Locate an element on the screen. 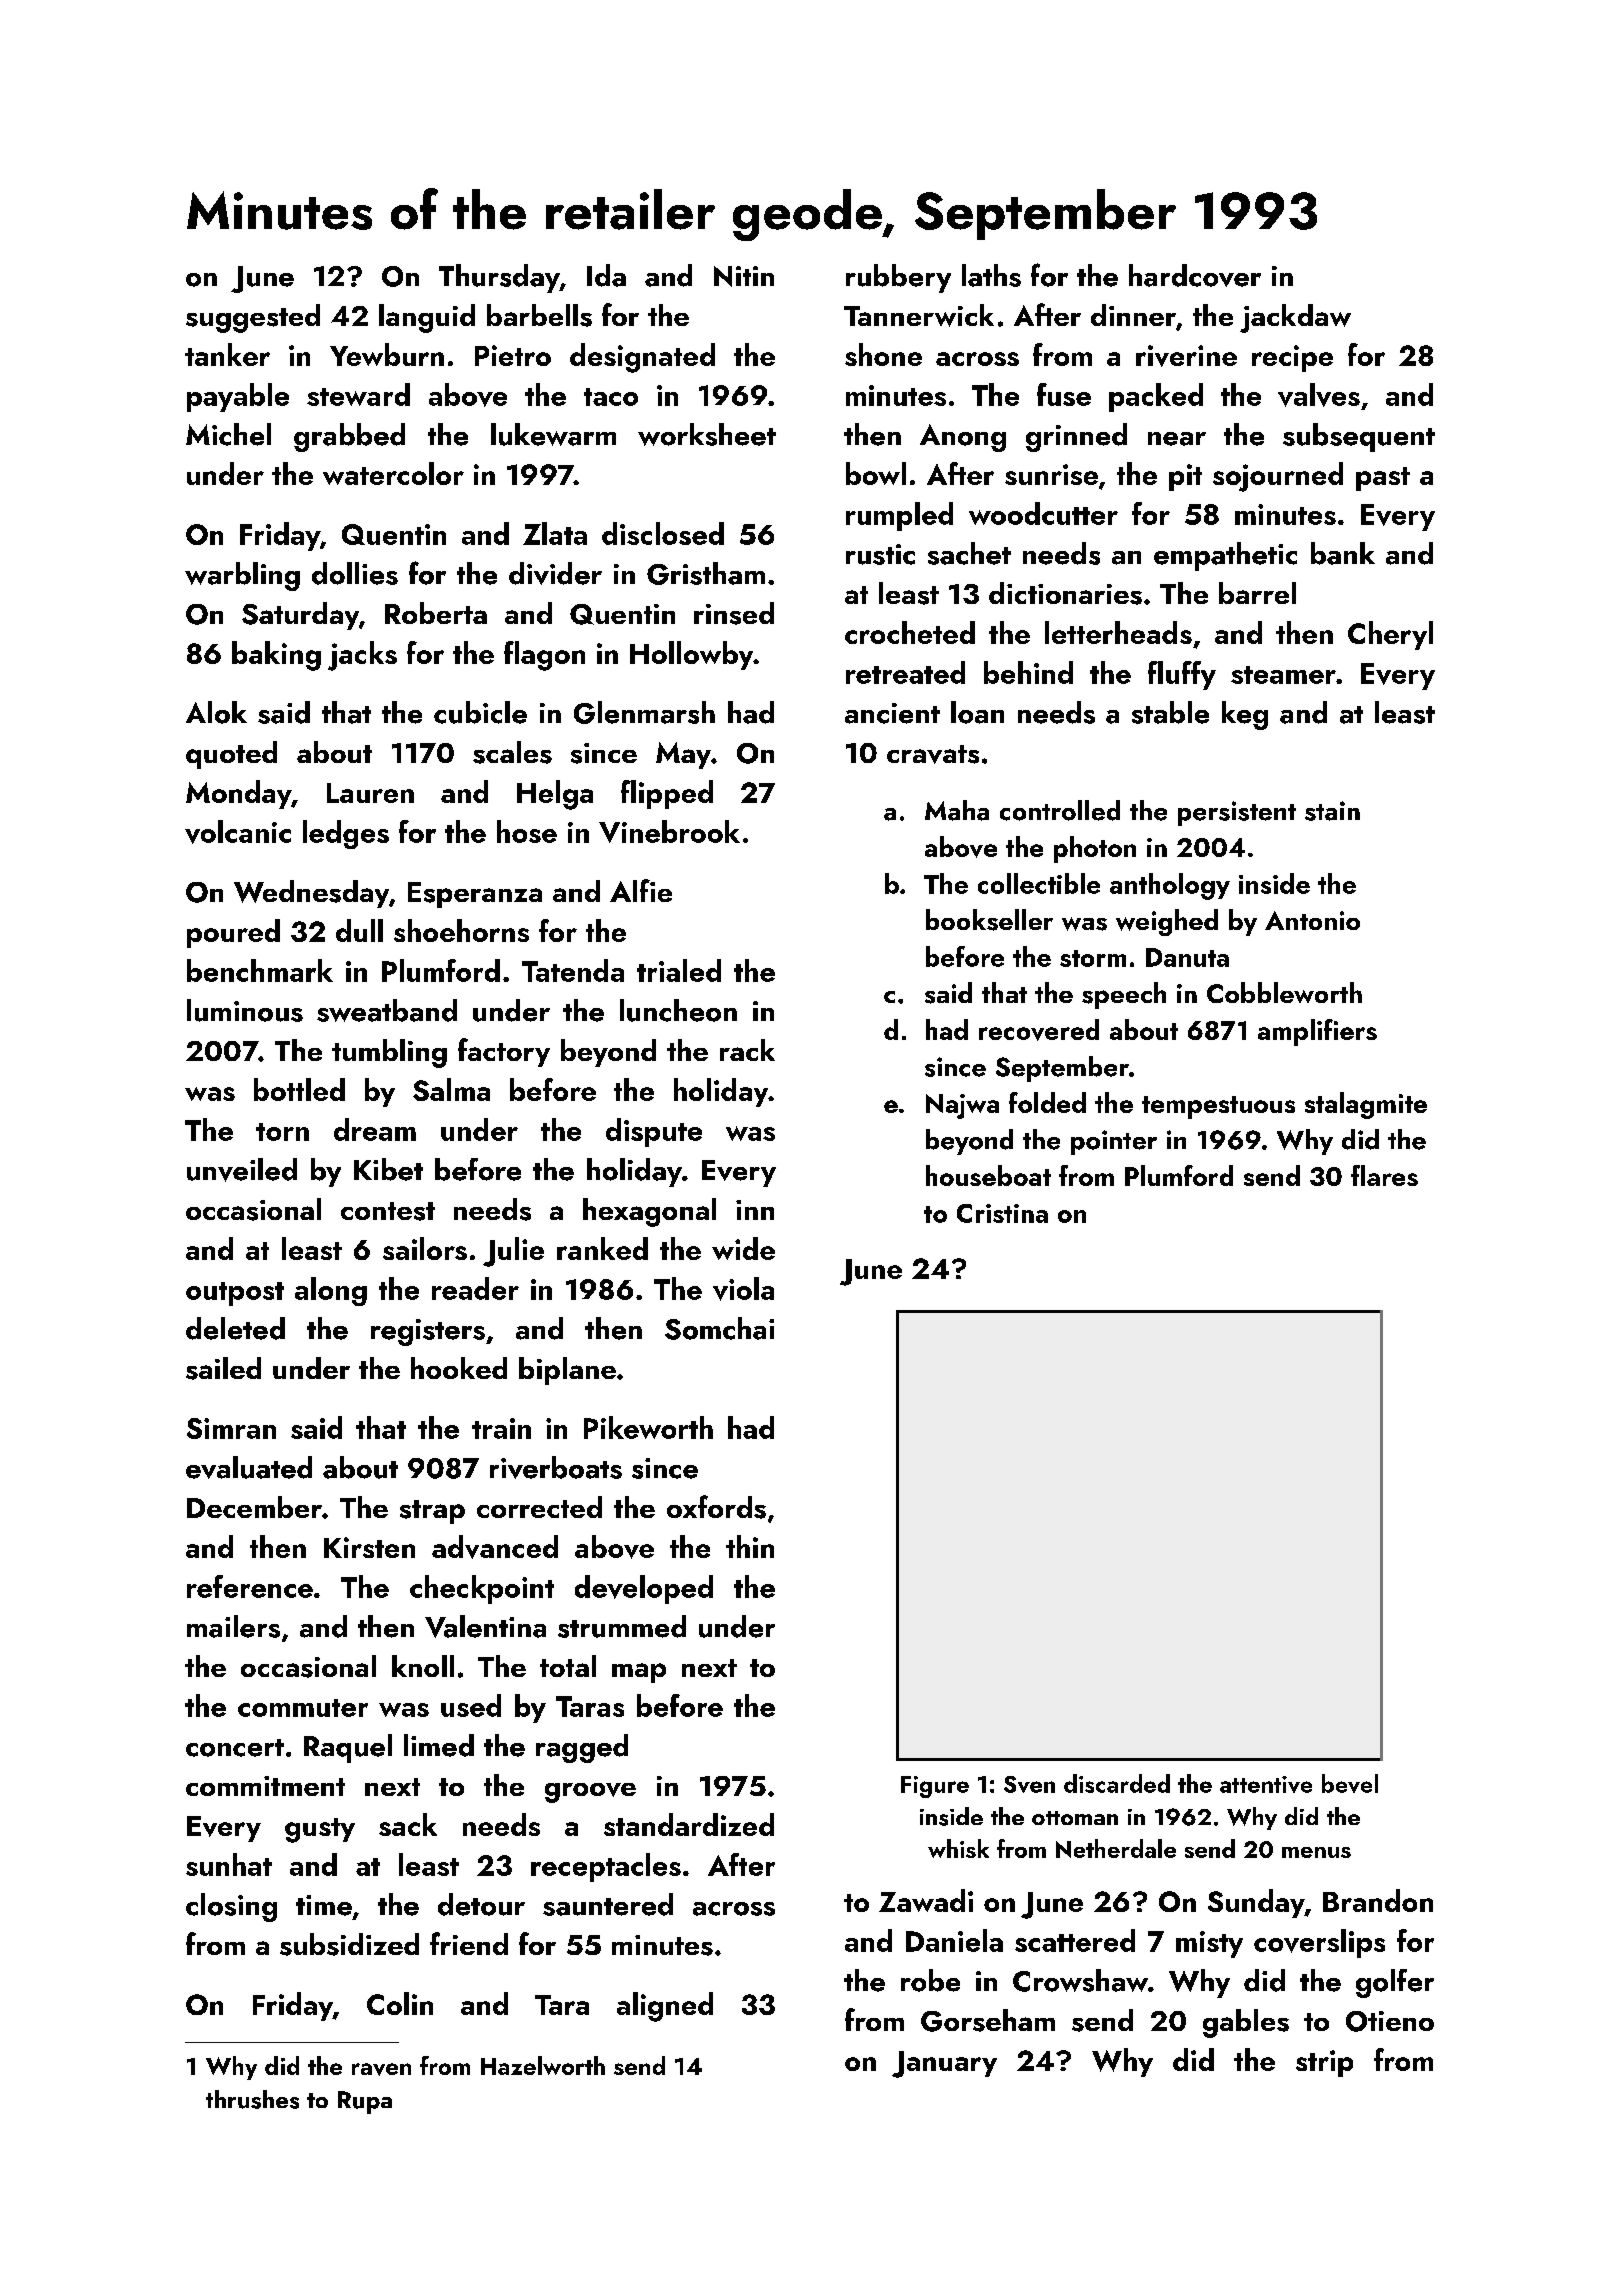  Najwa is located at coordinates (962, 1106).
